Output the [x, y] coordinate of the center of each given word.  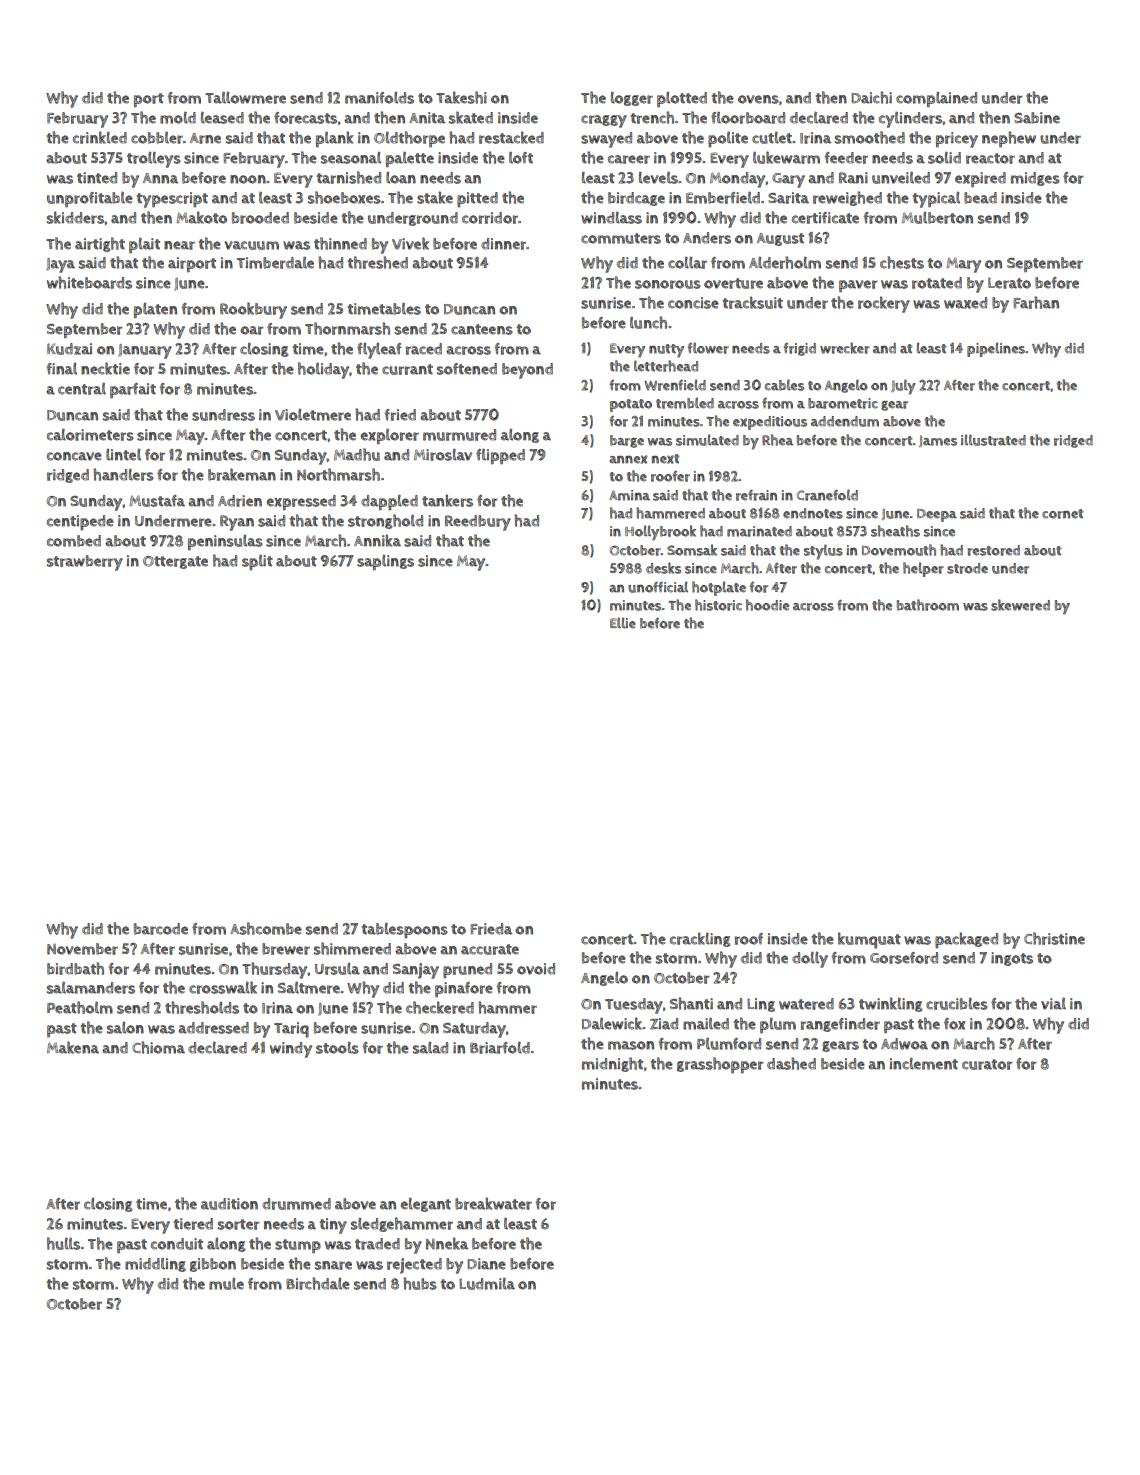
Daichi [871, 97]
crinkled [100, 137]
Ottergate [175, 562]
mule [226, 1283]
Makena [73, 1047]
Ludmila [487, 1284]
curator [987, 1064]
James [938, 441]
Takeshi [461, 97]
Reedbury [478, 523]
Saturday [474, 1030]
